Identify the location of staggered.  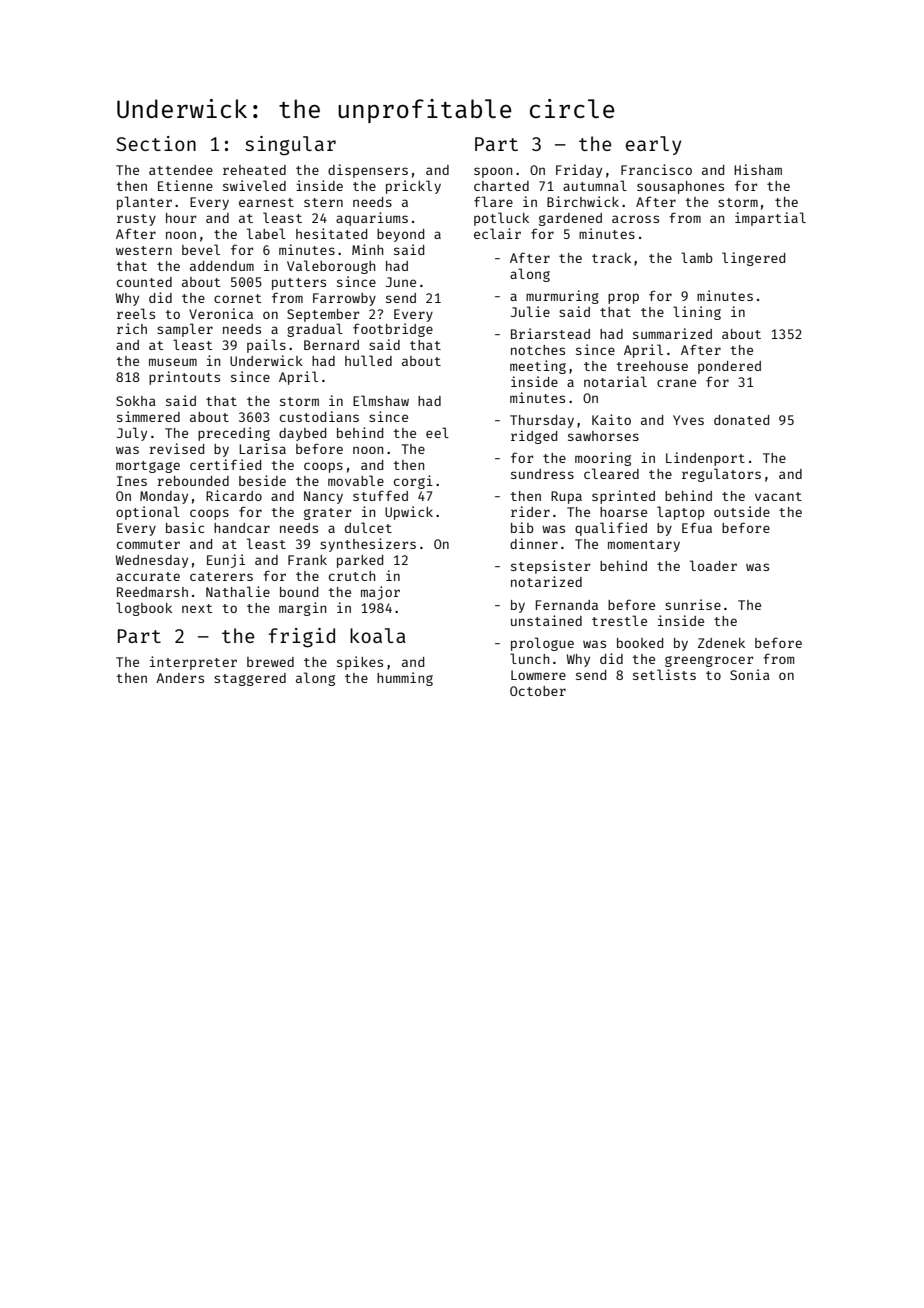
(250, 679).
